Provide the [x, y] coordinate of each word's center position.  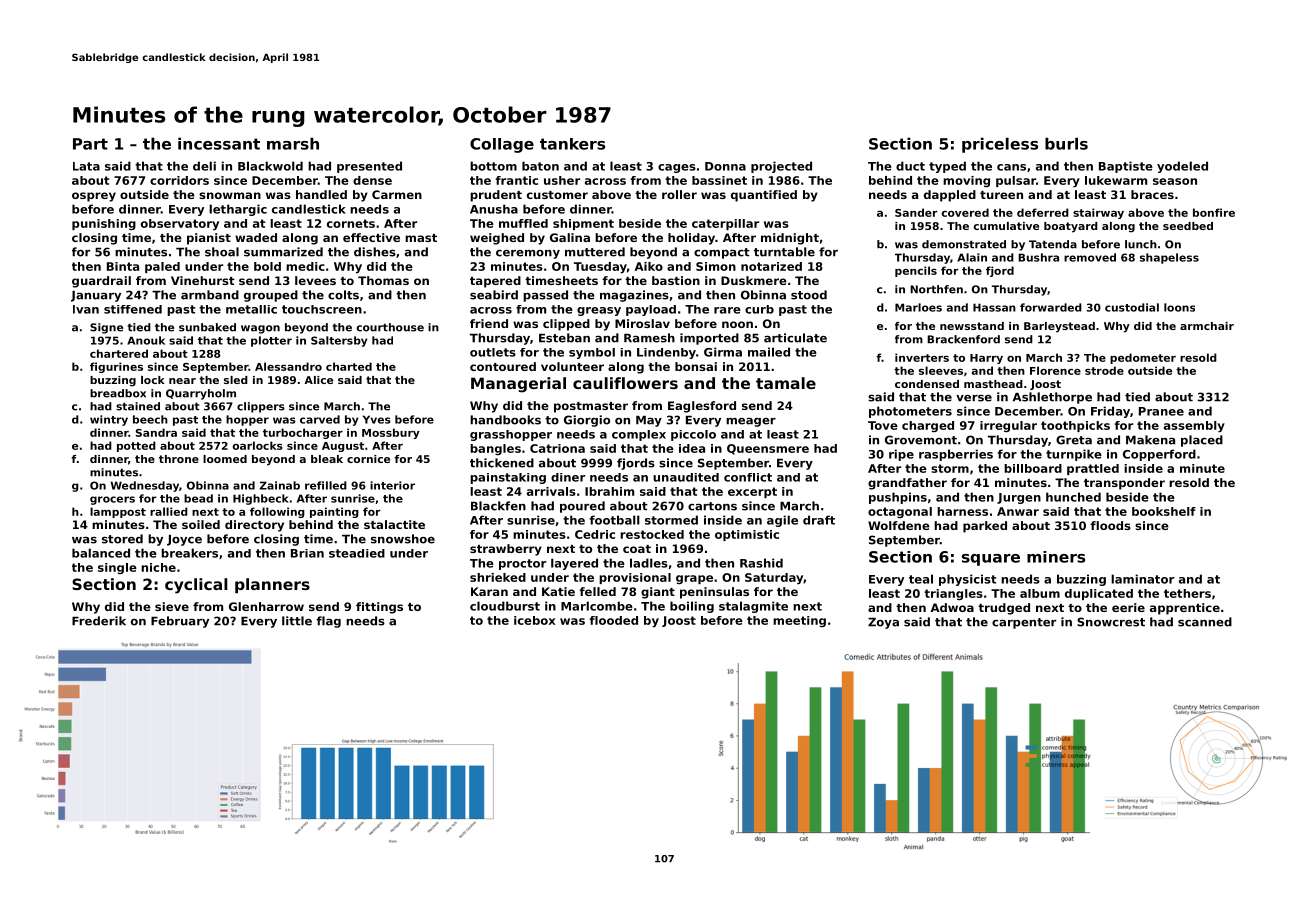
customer [557, 195]
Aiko [649, 266]
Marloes [918, 307]
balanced [101, 553]
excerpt [752, 492]
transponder [1124, 484]
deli [204, 166]
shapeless [1169, 258]
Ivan [86, 309]
